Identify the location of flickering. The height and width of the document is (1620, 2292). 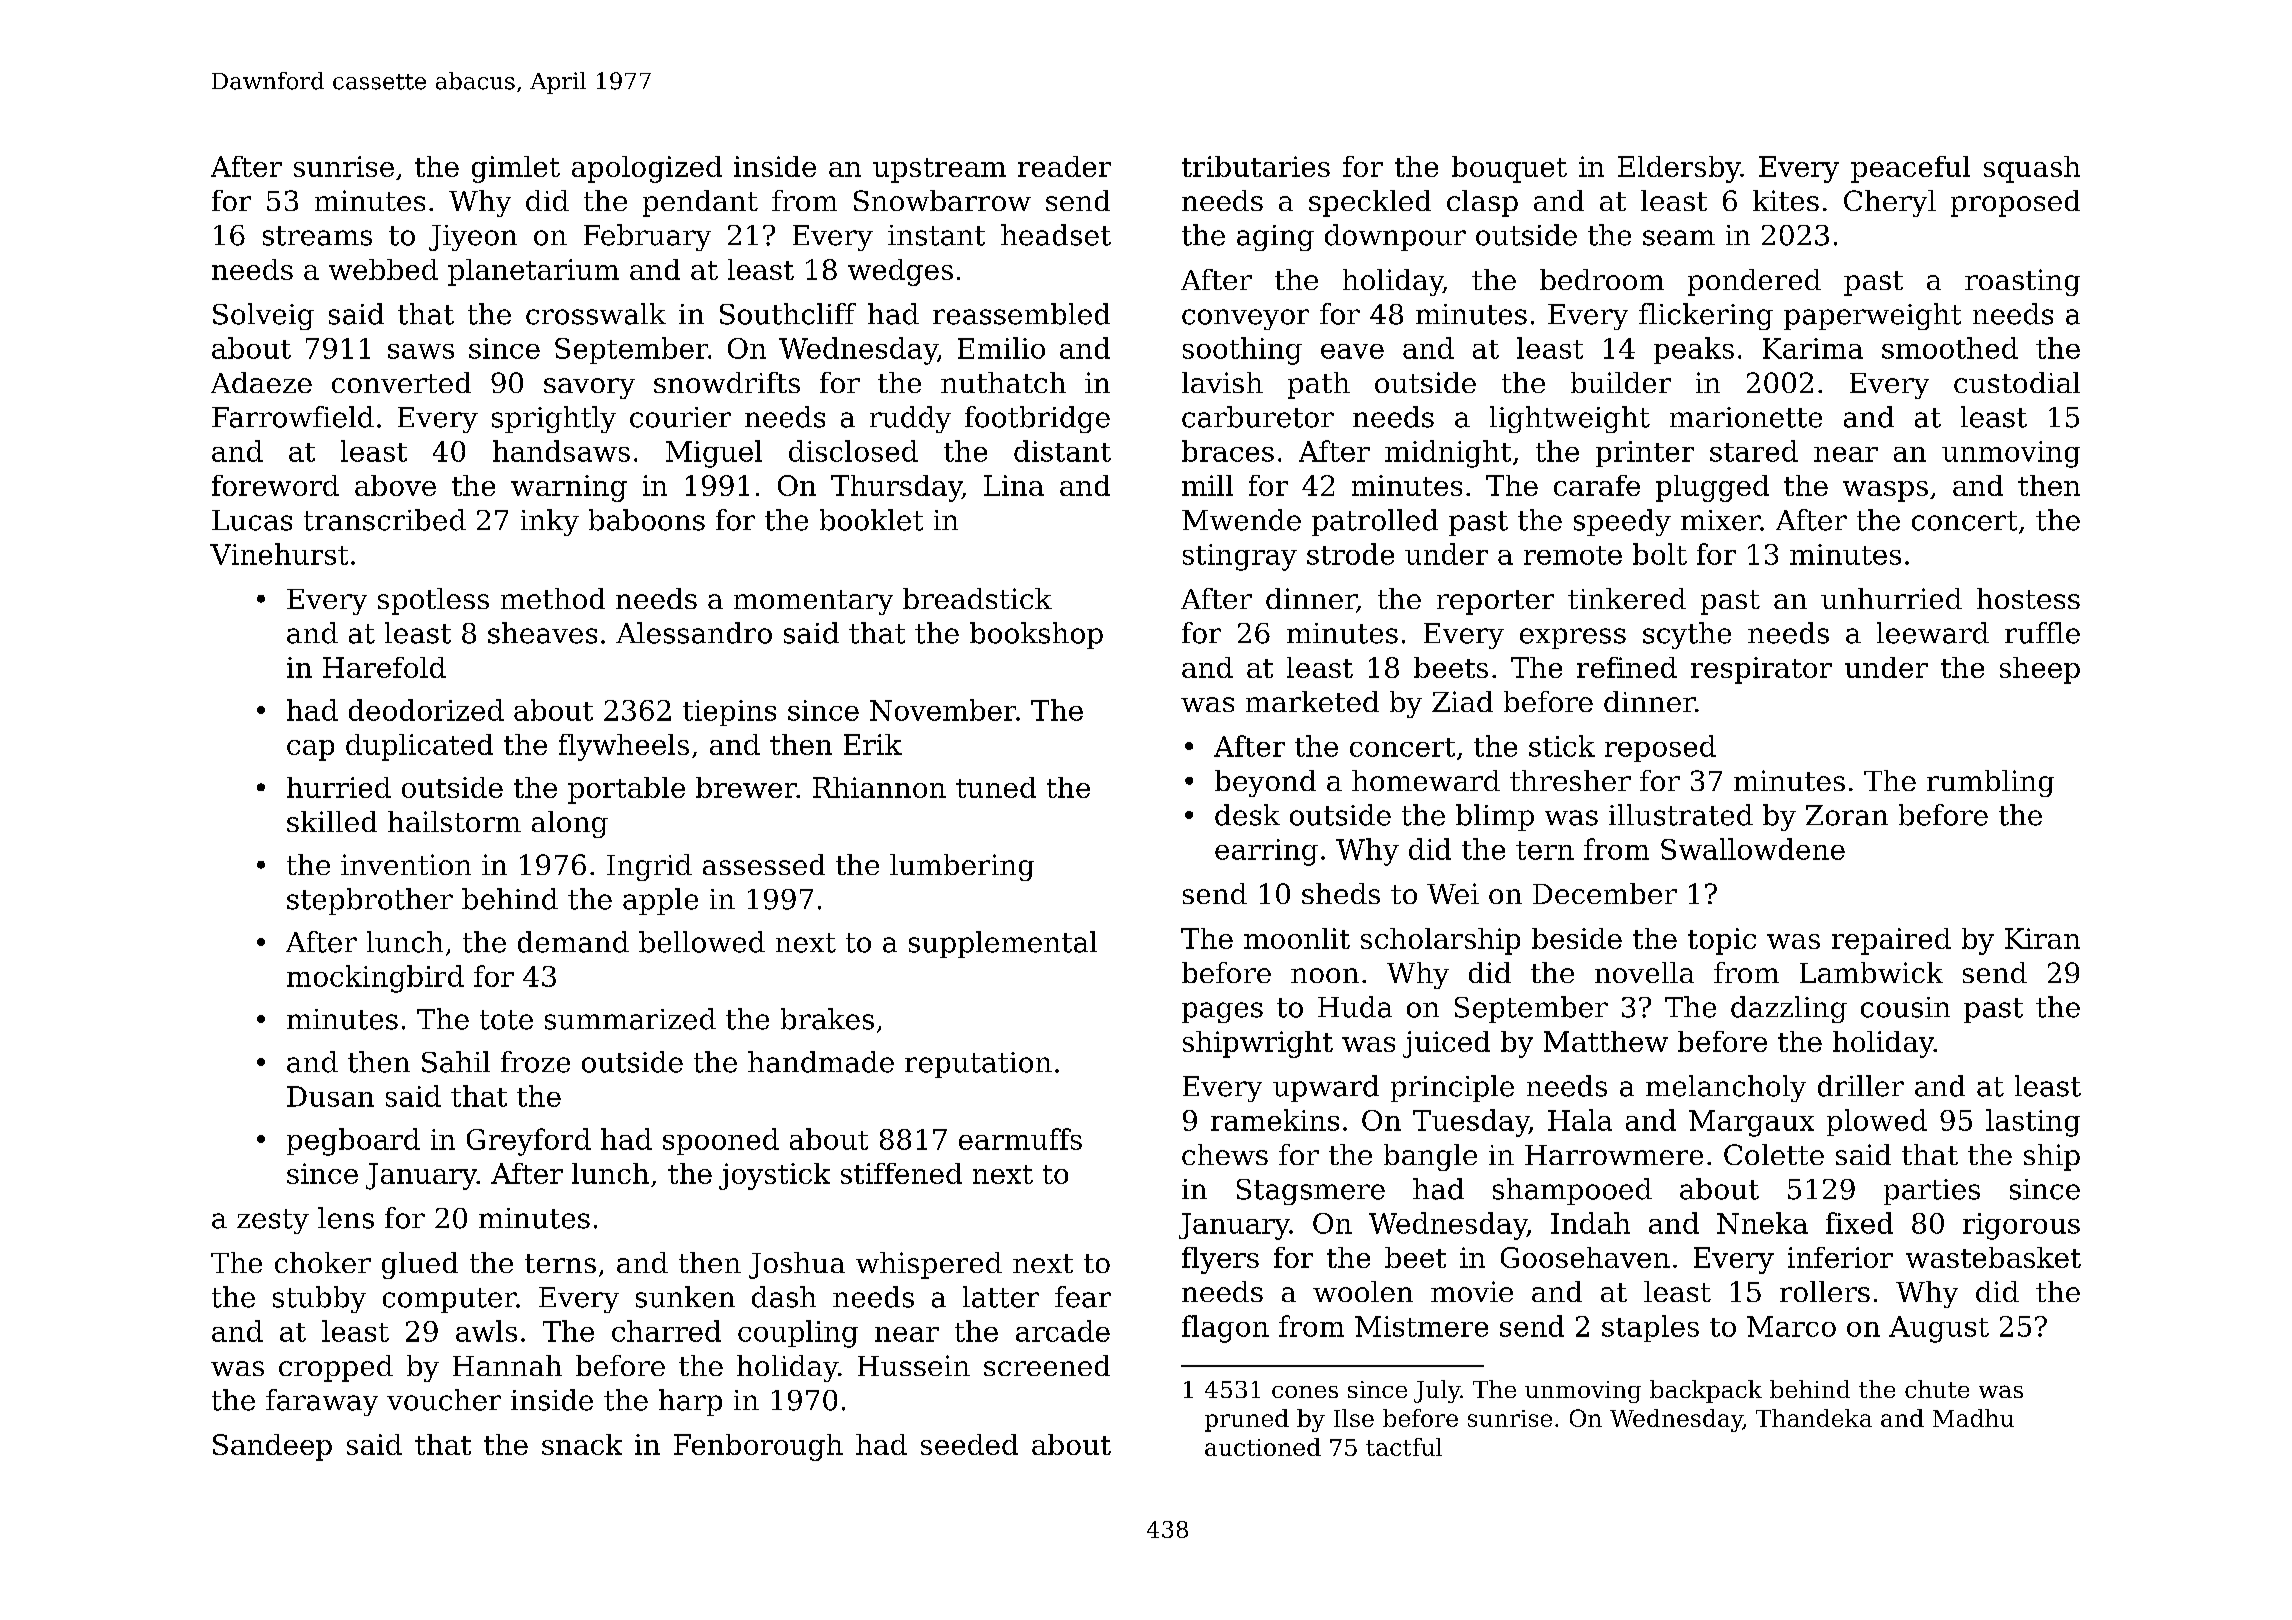
(1706, 316).
